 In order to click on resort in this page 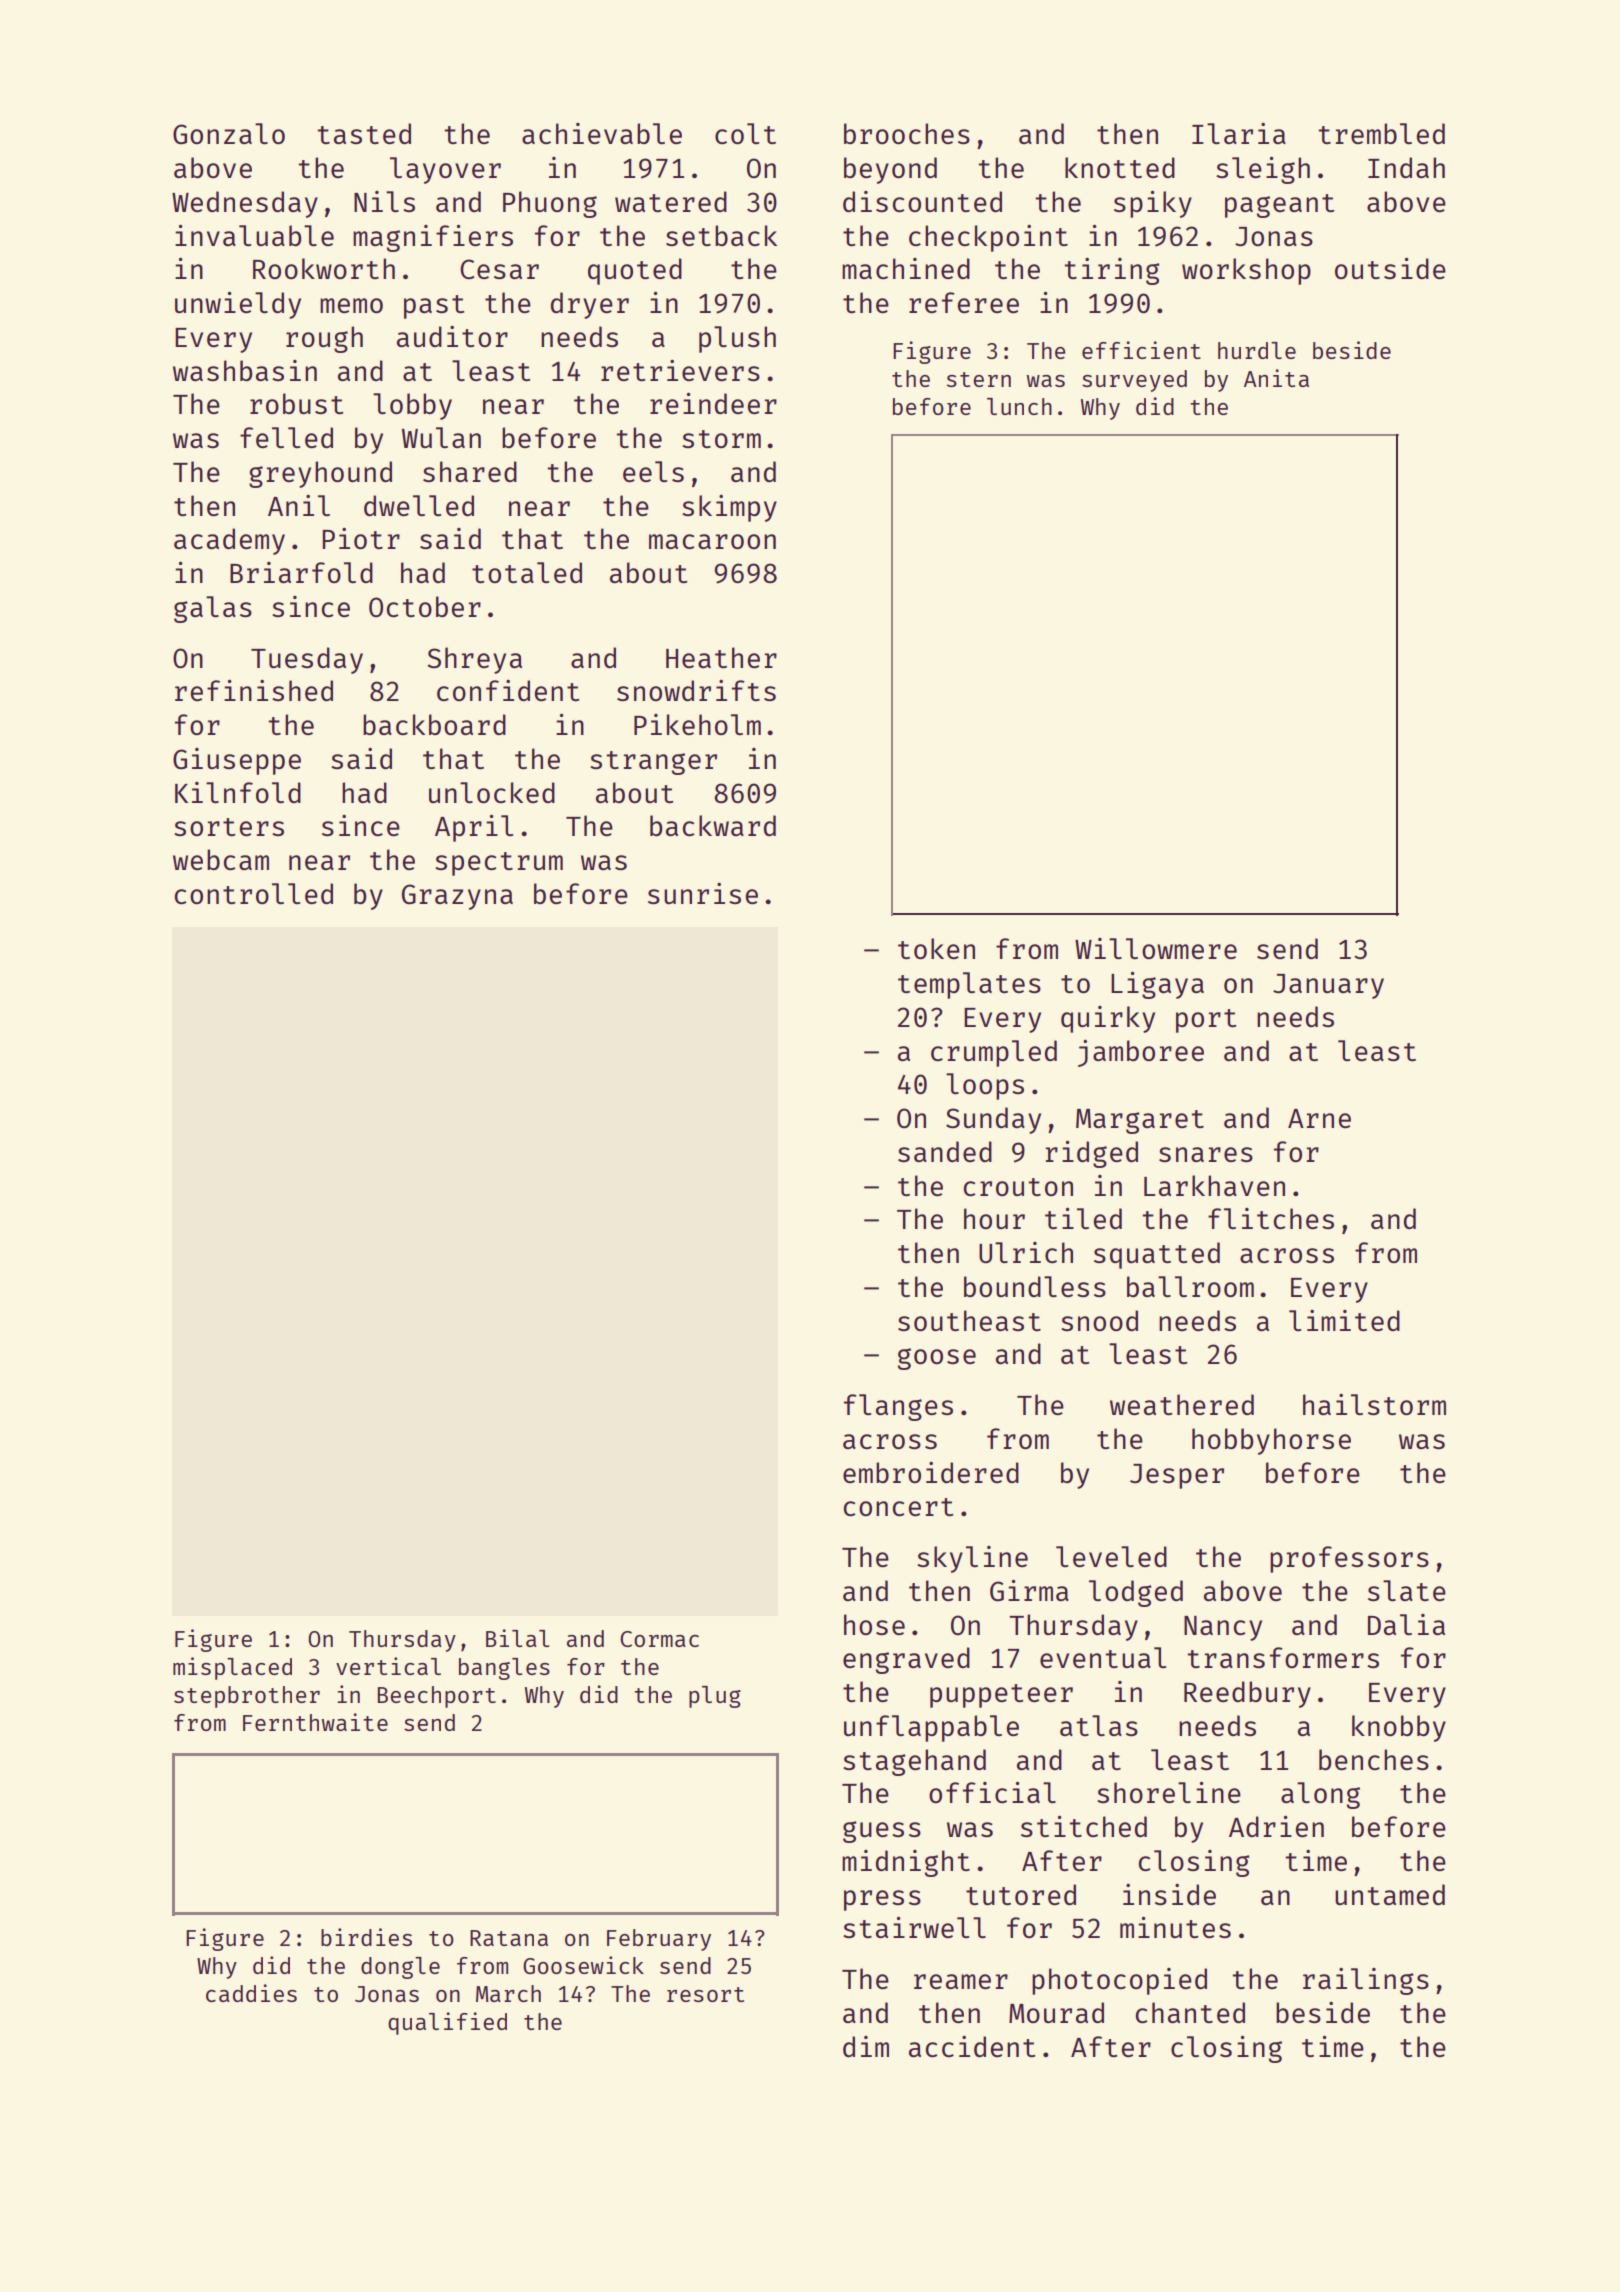, I will do `click(705, 1994)`.
